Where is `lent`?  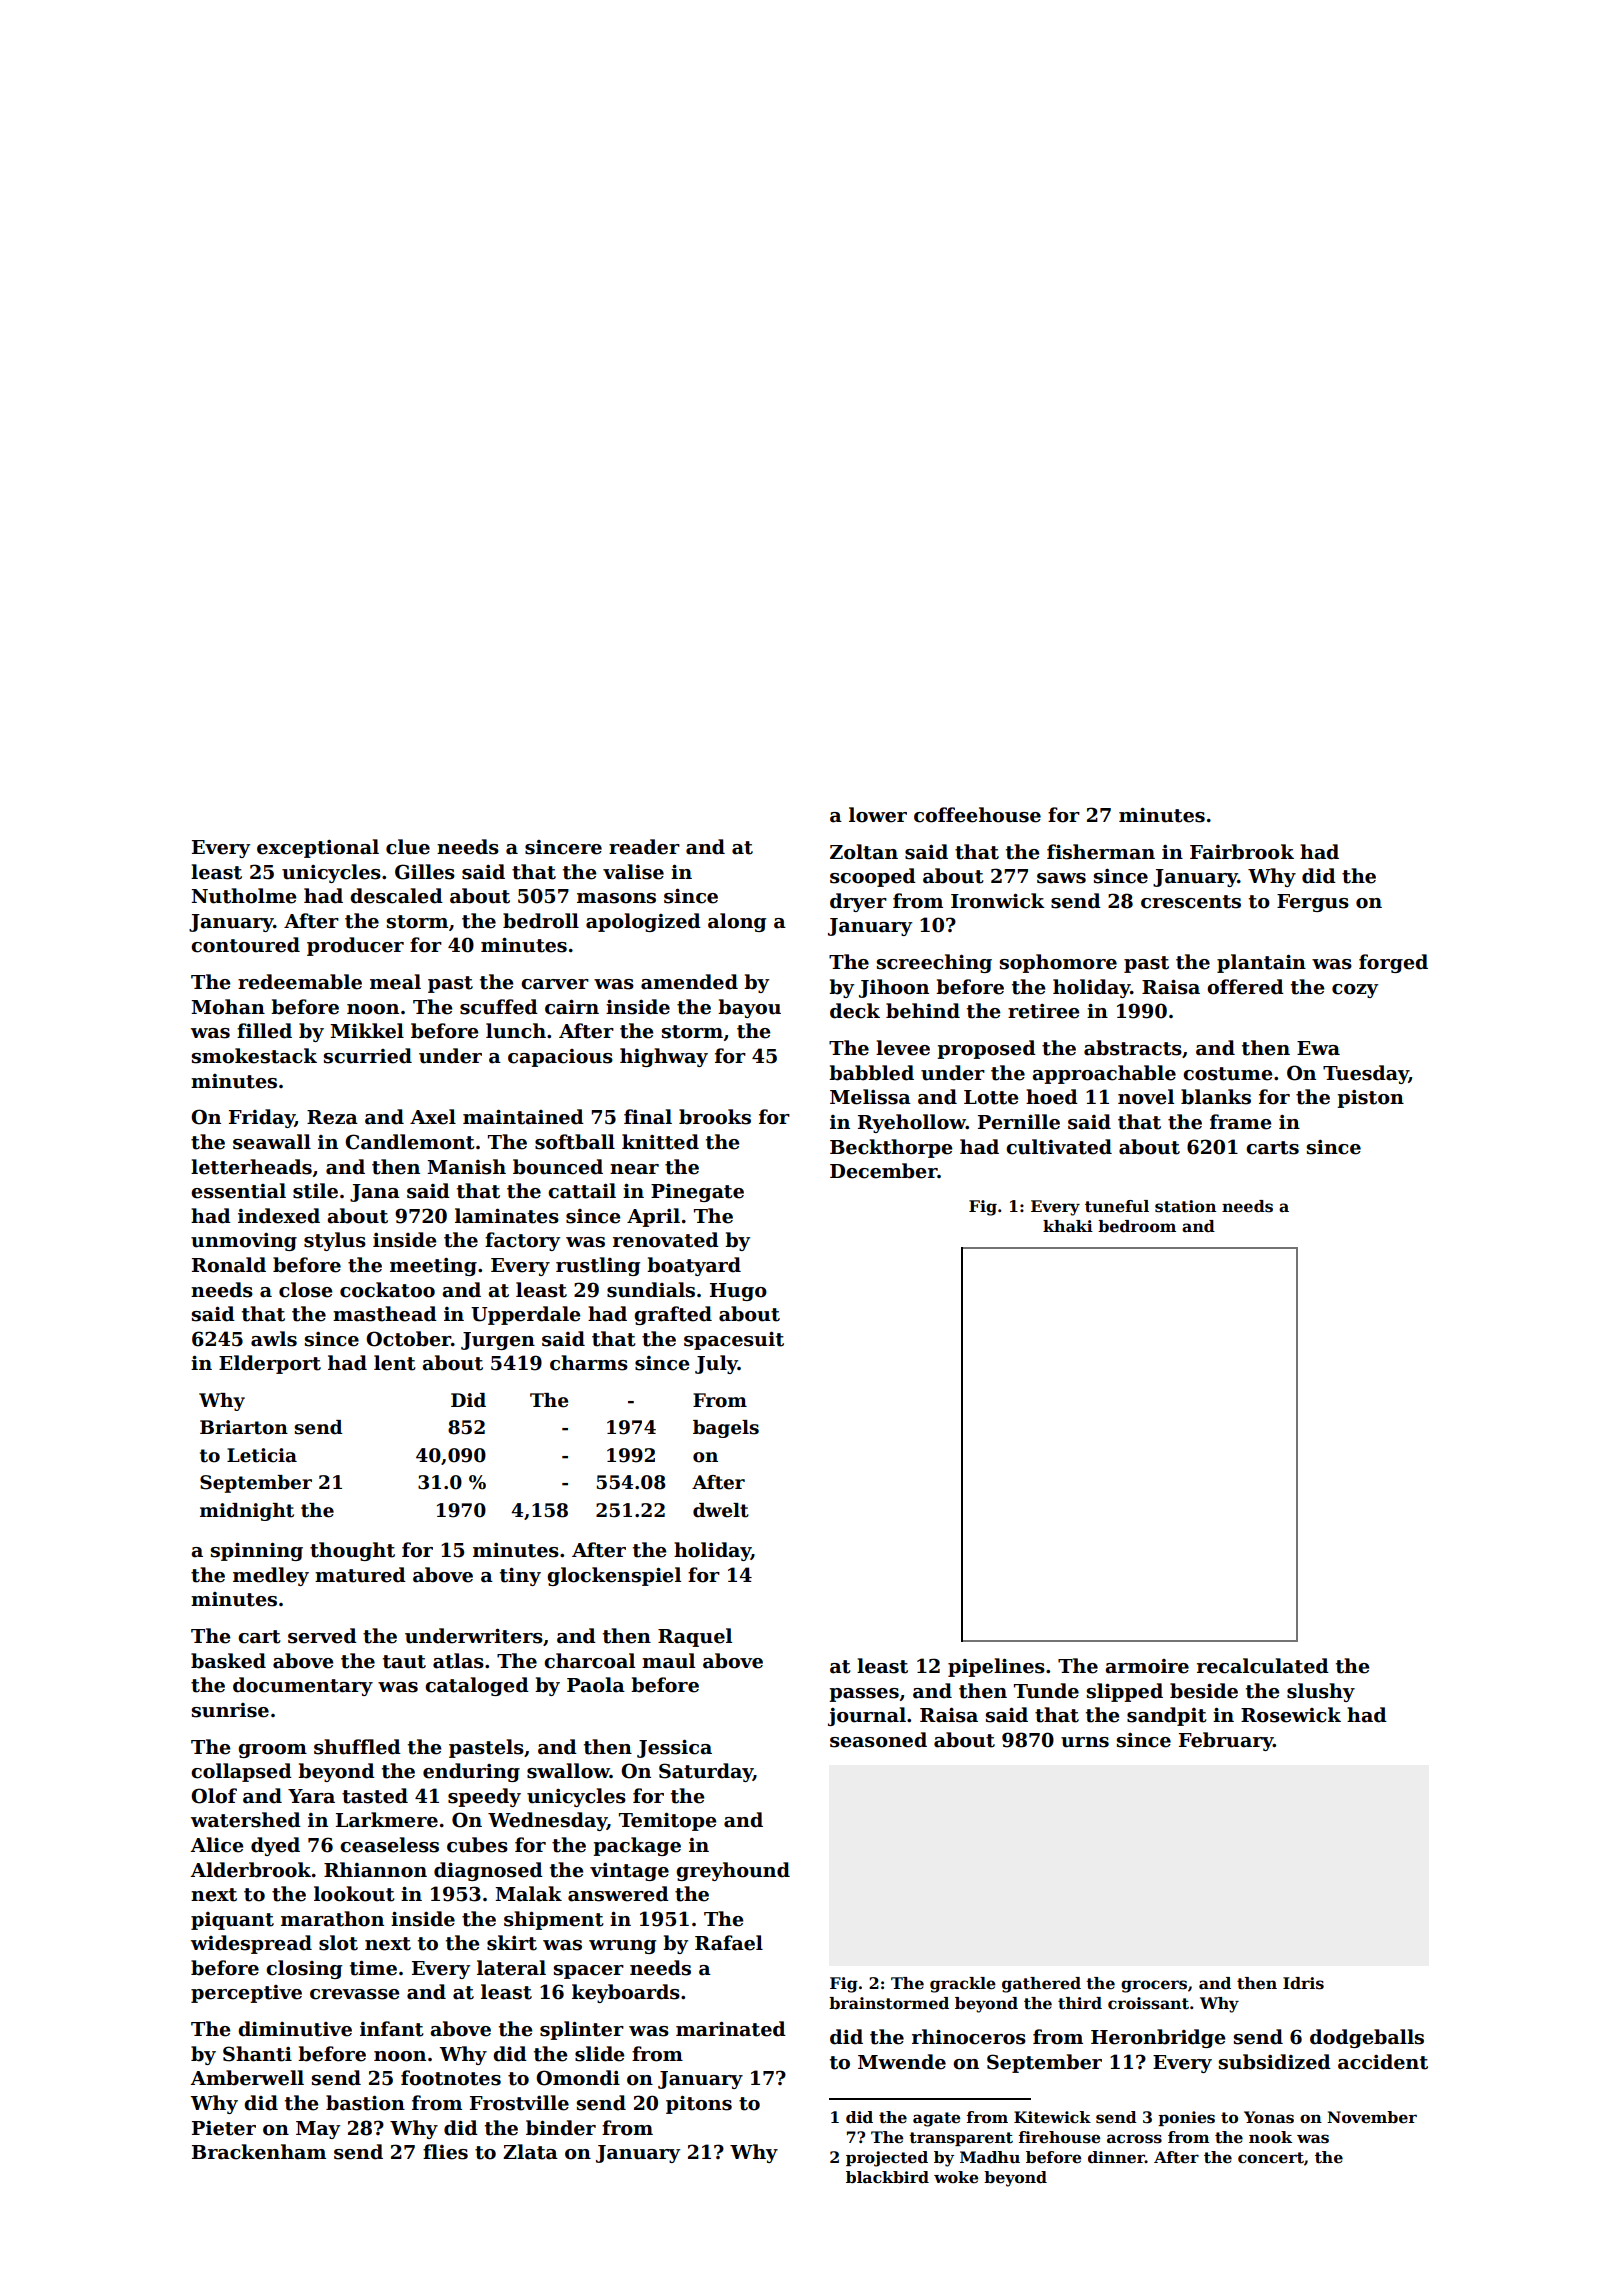
lent is located at coordinates (395, 1363).
